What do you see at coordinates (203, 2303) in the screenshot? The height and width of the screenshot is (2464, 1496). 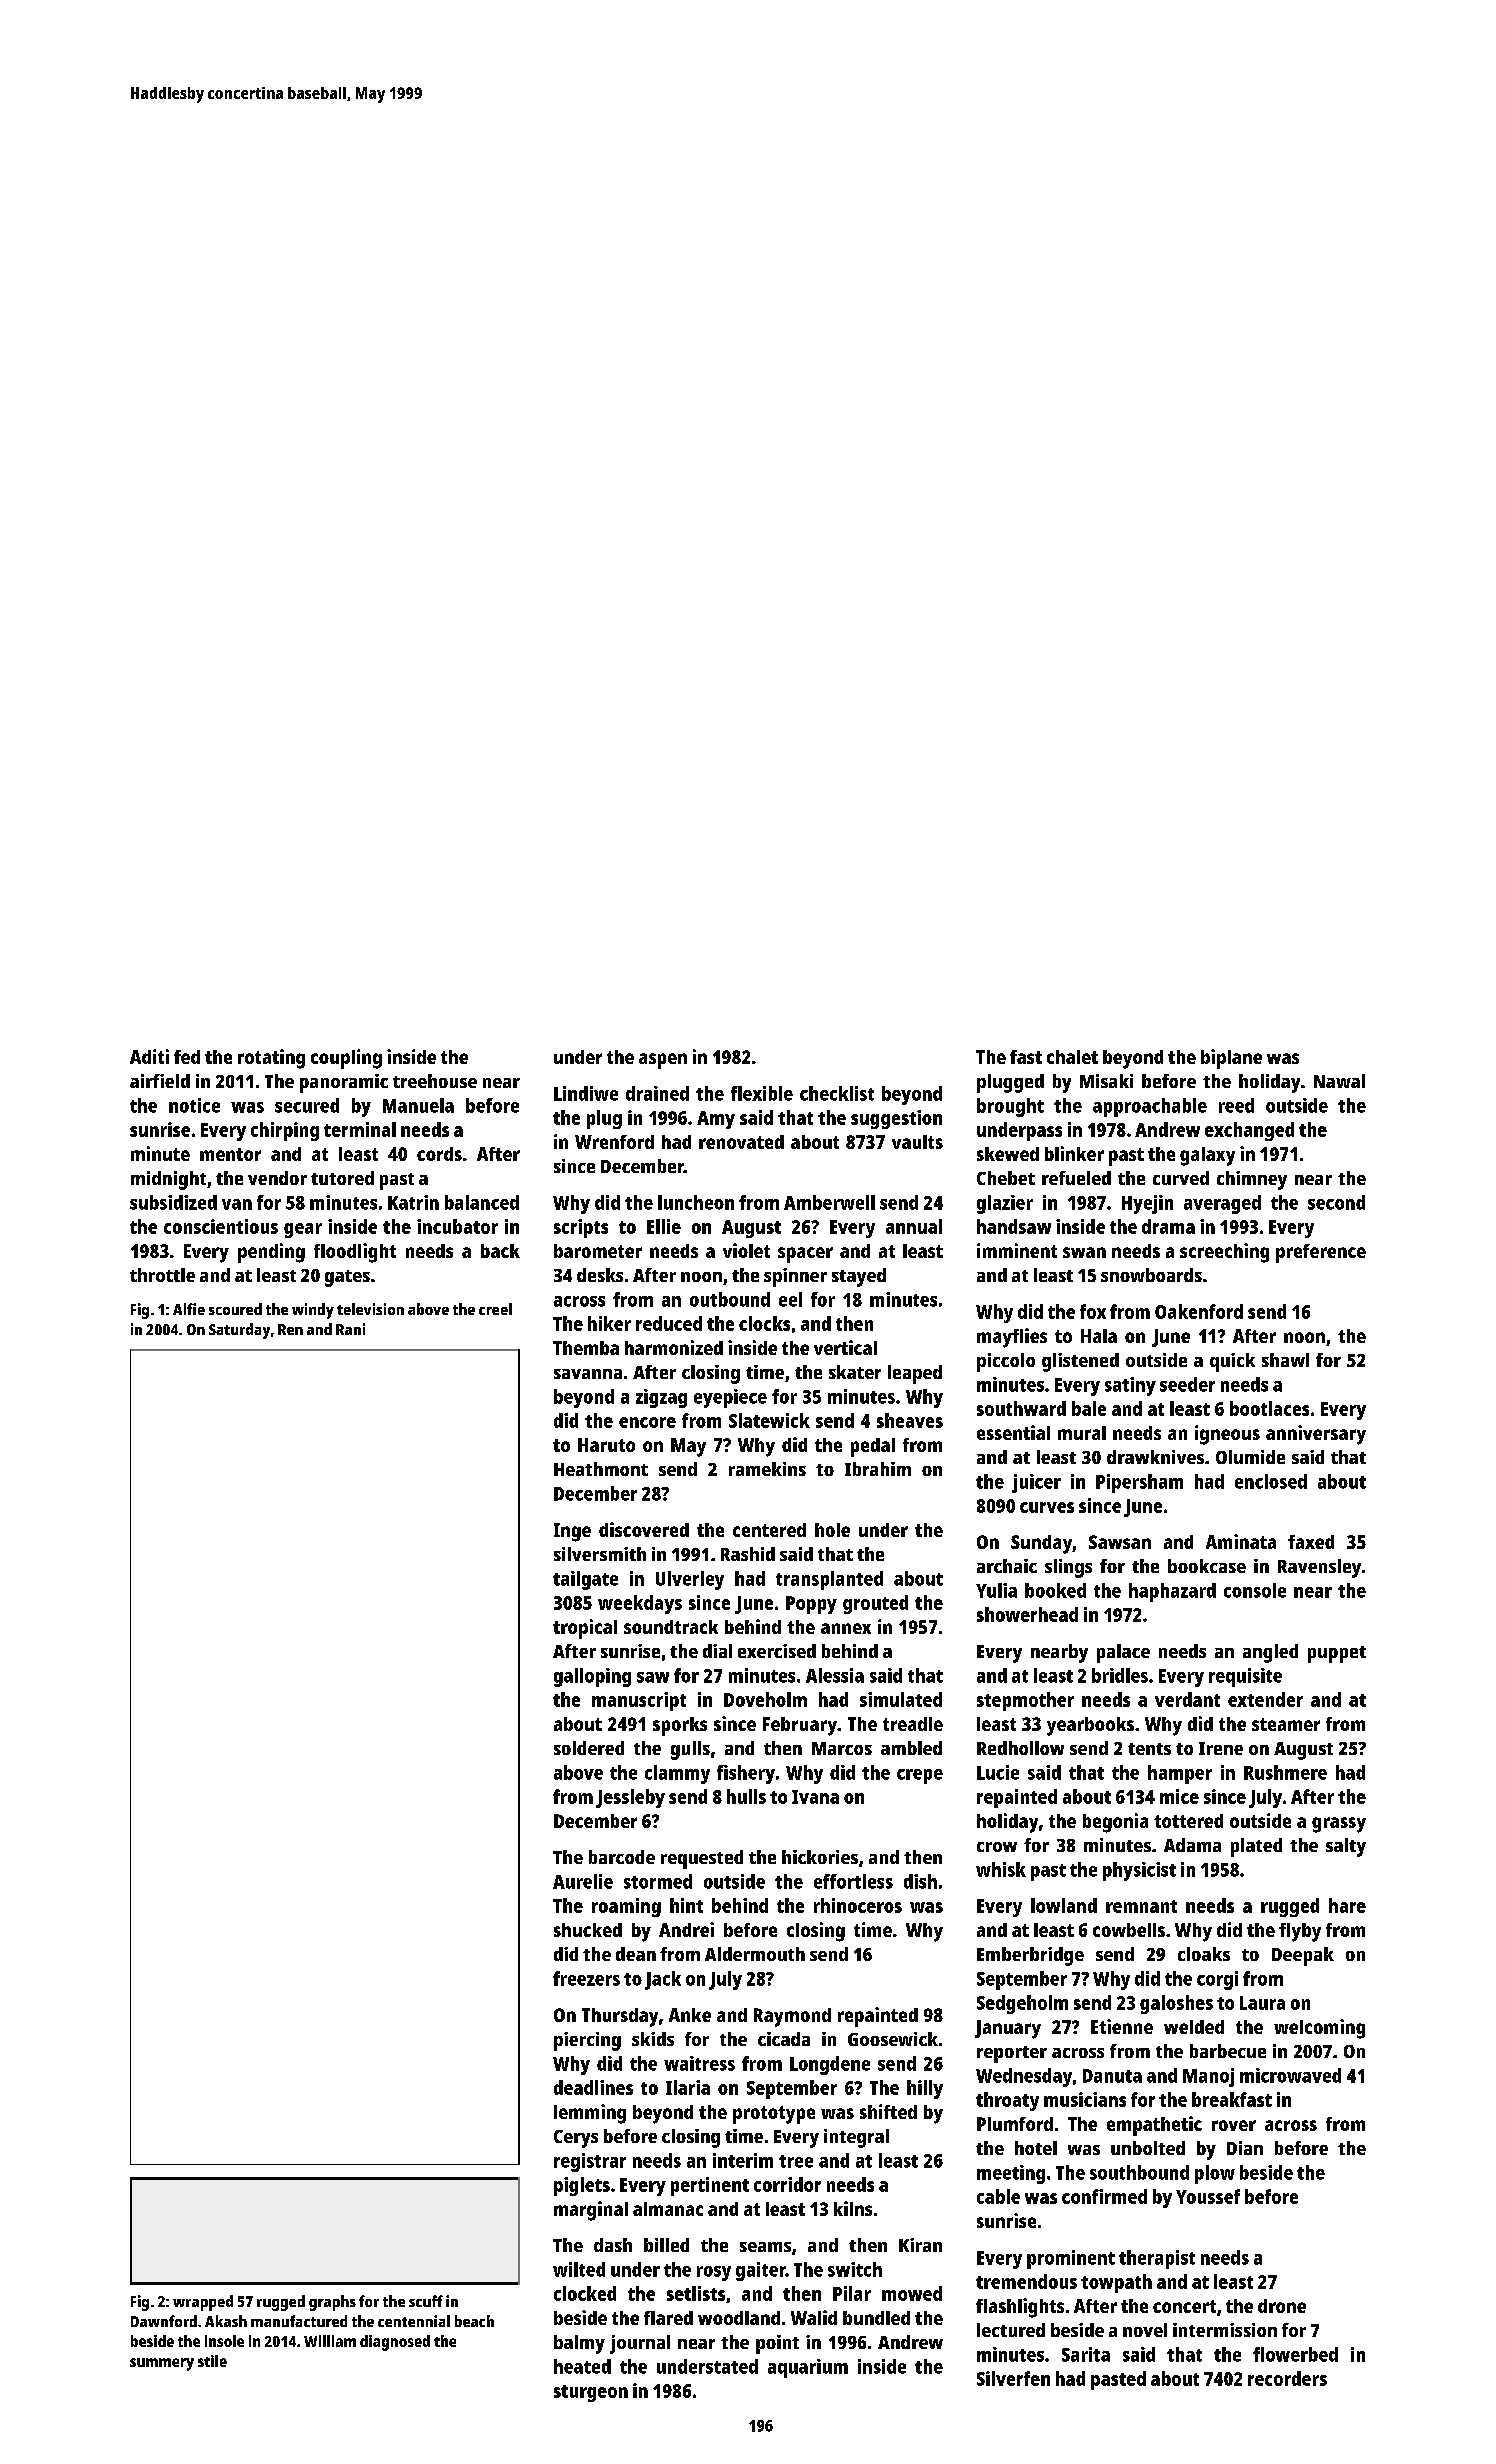 I see `wrapped` at bounding box center [203, 2303].
